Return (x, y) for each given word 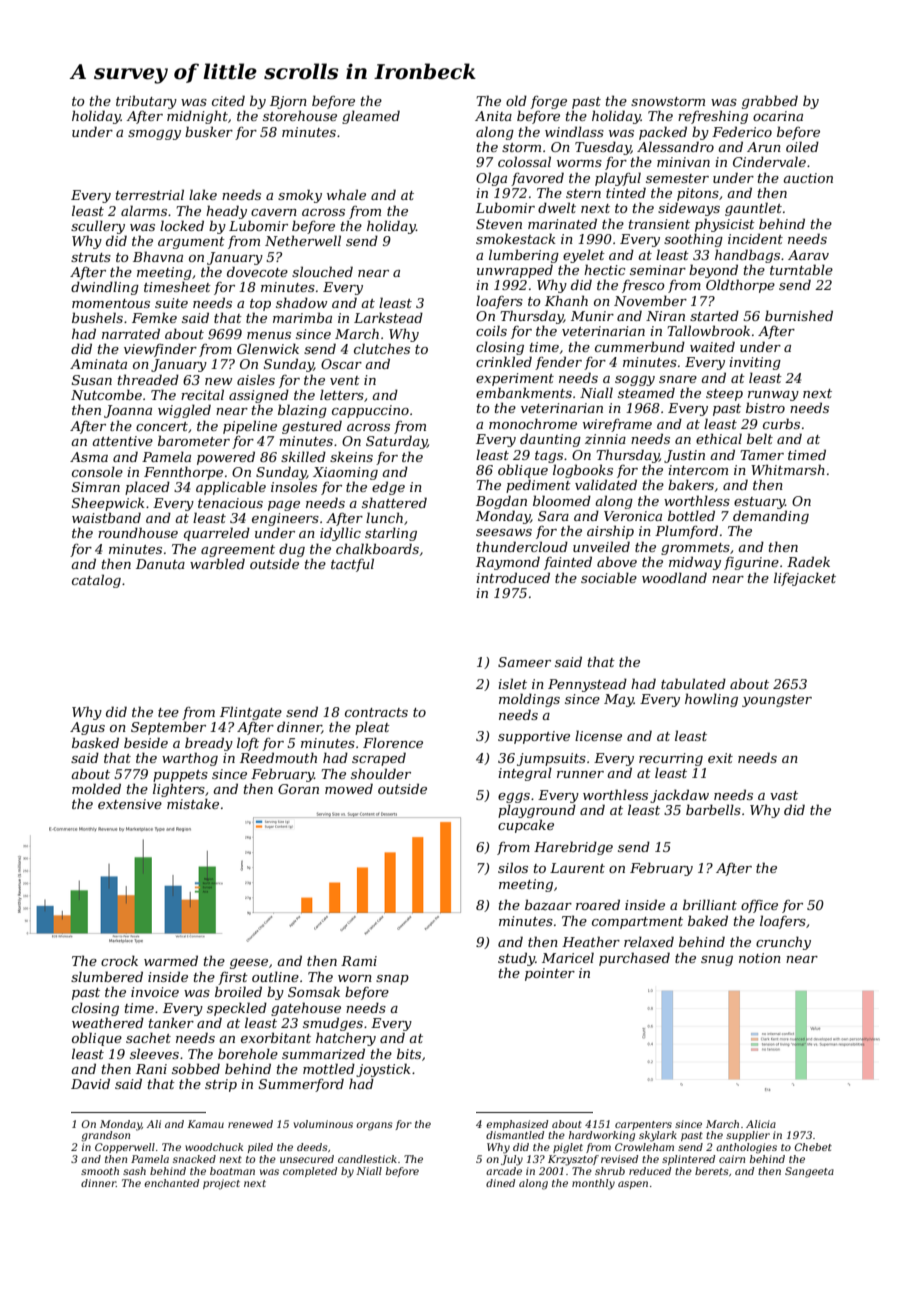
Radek (808, 561)
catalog (96, 581)
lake (203, 194)
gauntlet (753, 209)
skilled (303, 456)
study (516, 959)
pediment (538, 486)
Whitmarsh (788, 469)
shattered (394, 502)
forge (548, 102)
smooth (100, 1171)
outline (275, 976)
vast (784, 795)
